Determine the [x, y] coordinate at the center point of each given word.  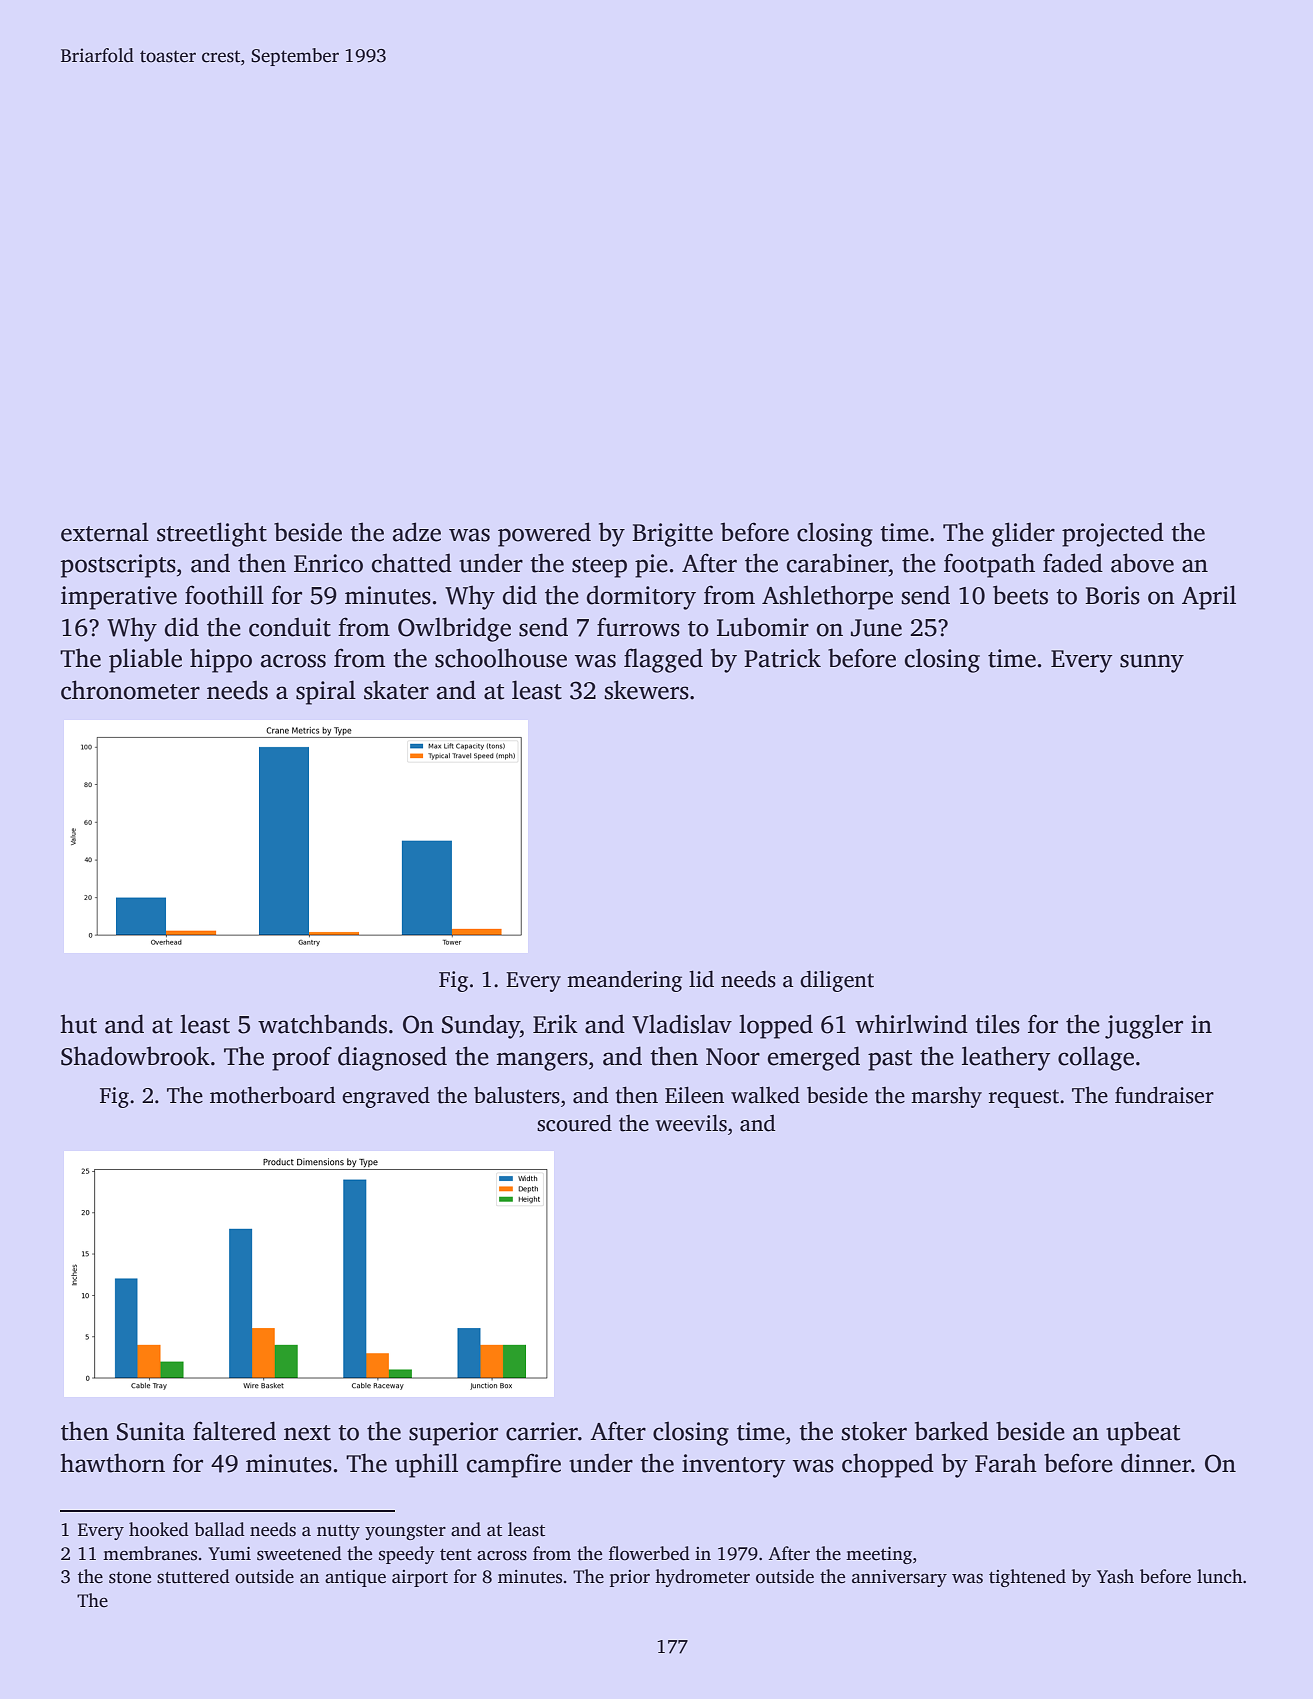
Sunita [151, 1431]
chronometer [130, 690]
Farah [1006, 1463]
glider [1023, 534]
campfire [514, 1465]
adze [417, 532]
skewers [646, 690]
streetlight [212, 534]
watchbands [322, 1024]
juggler [1144, 1026]
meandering [624, 981]
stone [130, 1578]
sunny [1152, 663]
